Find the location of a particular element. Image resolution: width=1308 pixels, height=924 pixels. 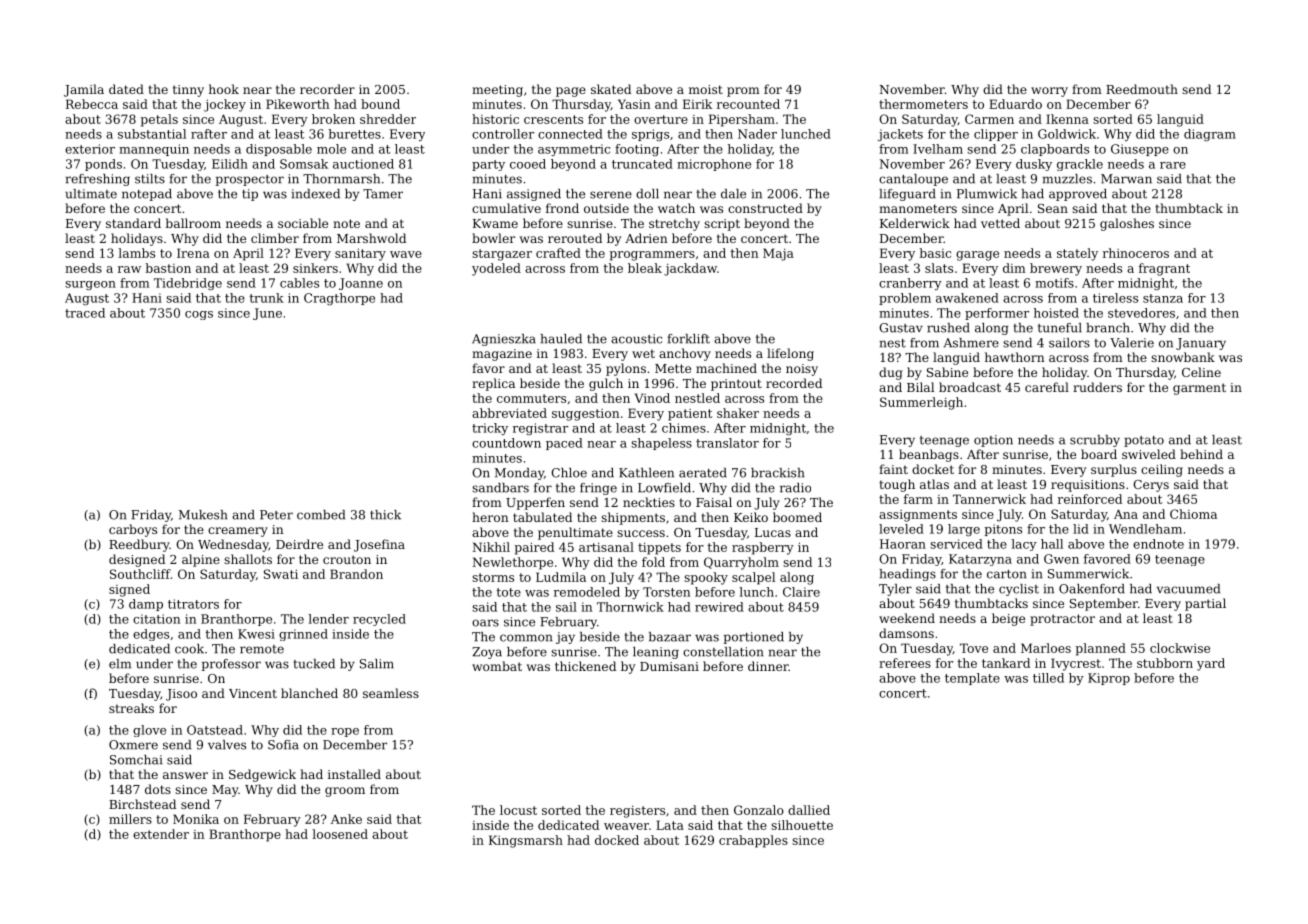

Irena is located at coordinates (193, 253).
